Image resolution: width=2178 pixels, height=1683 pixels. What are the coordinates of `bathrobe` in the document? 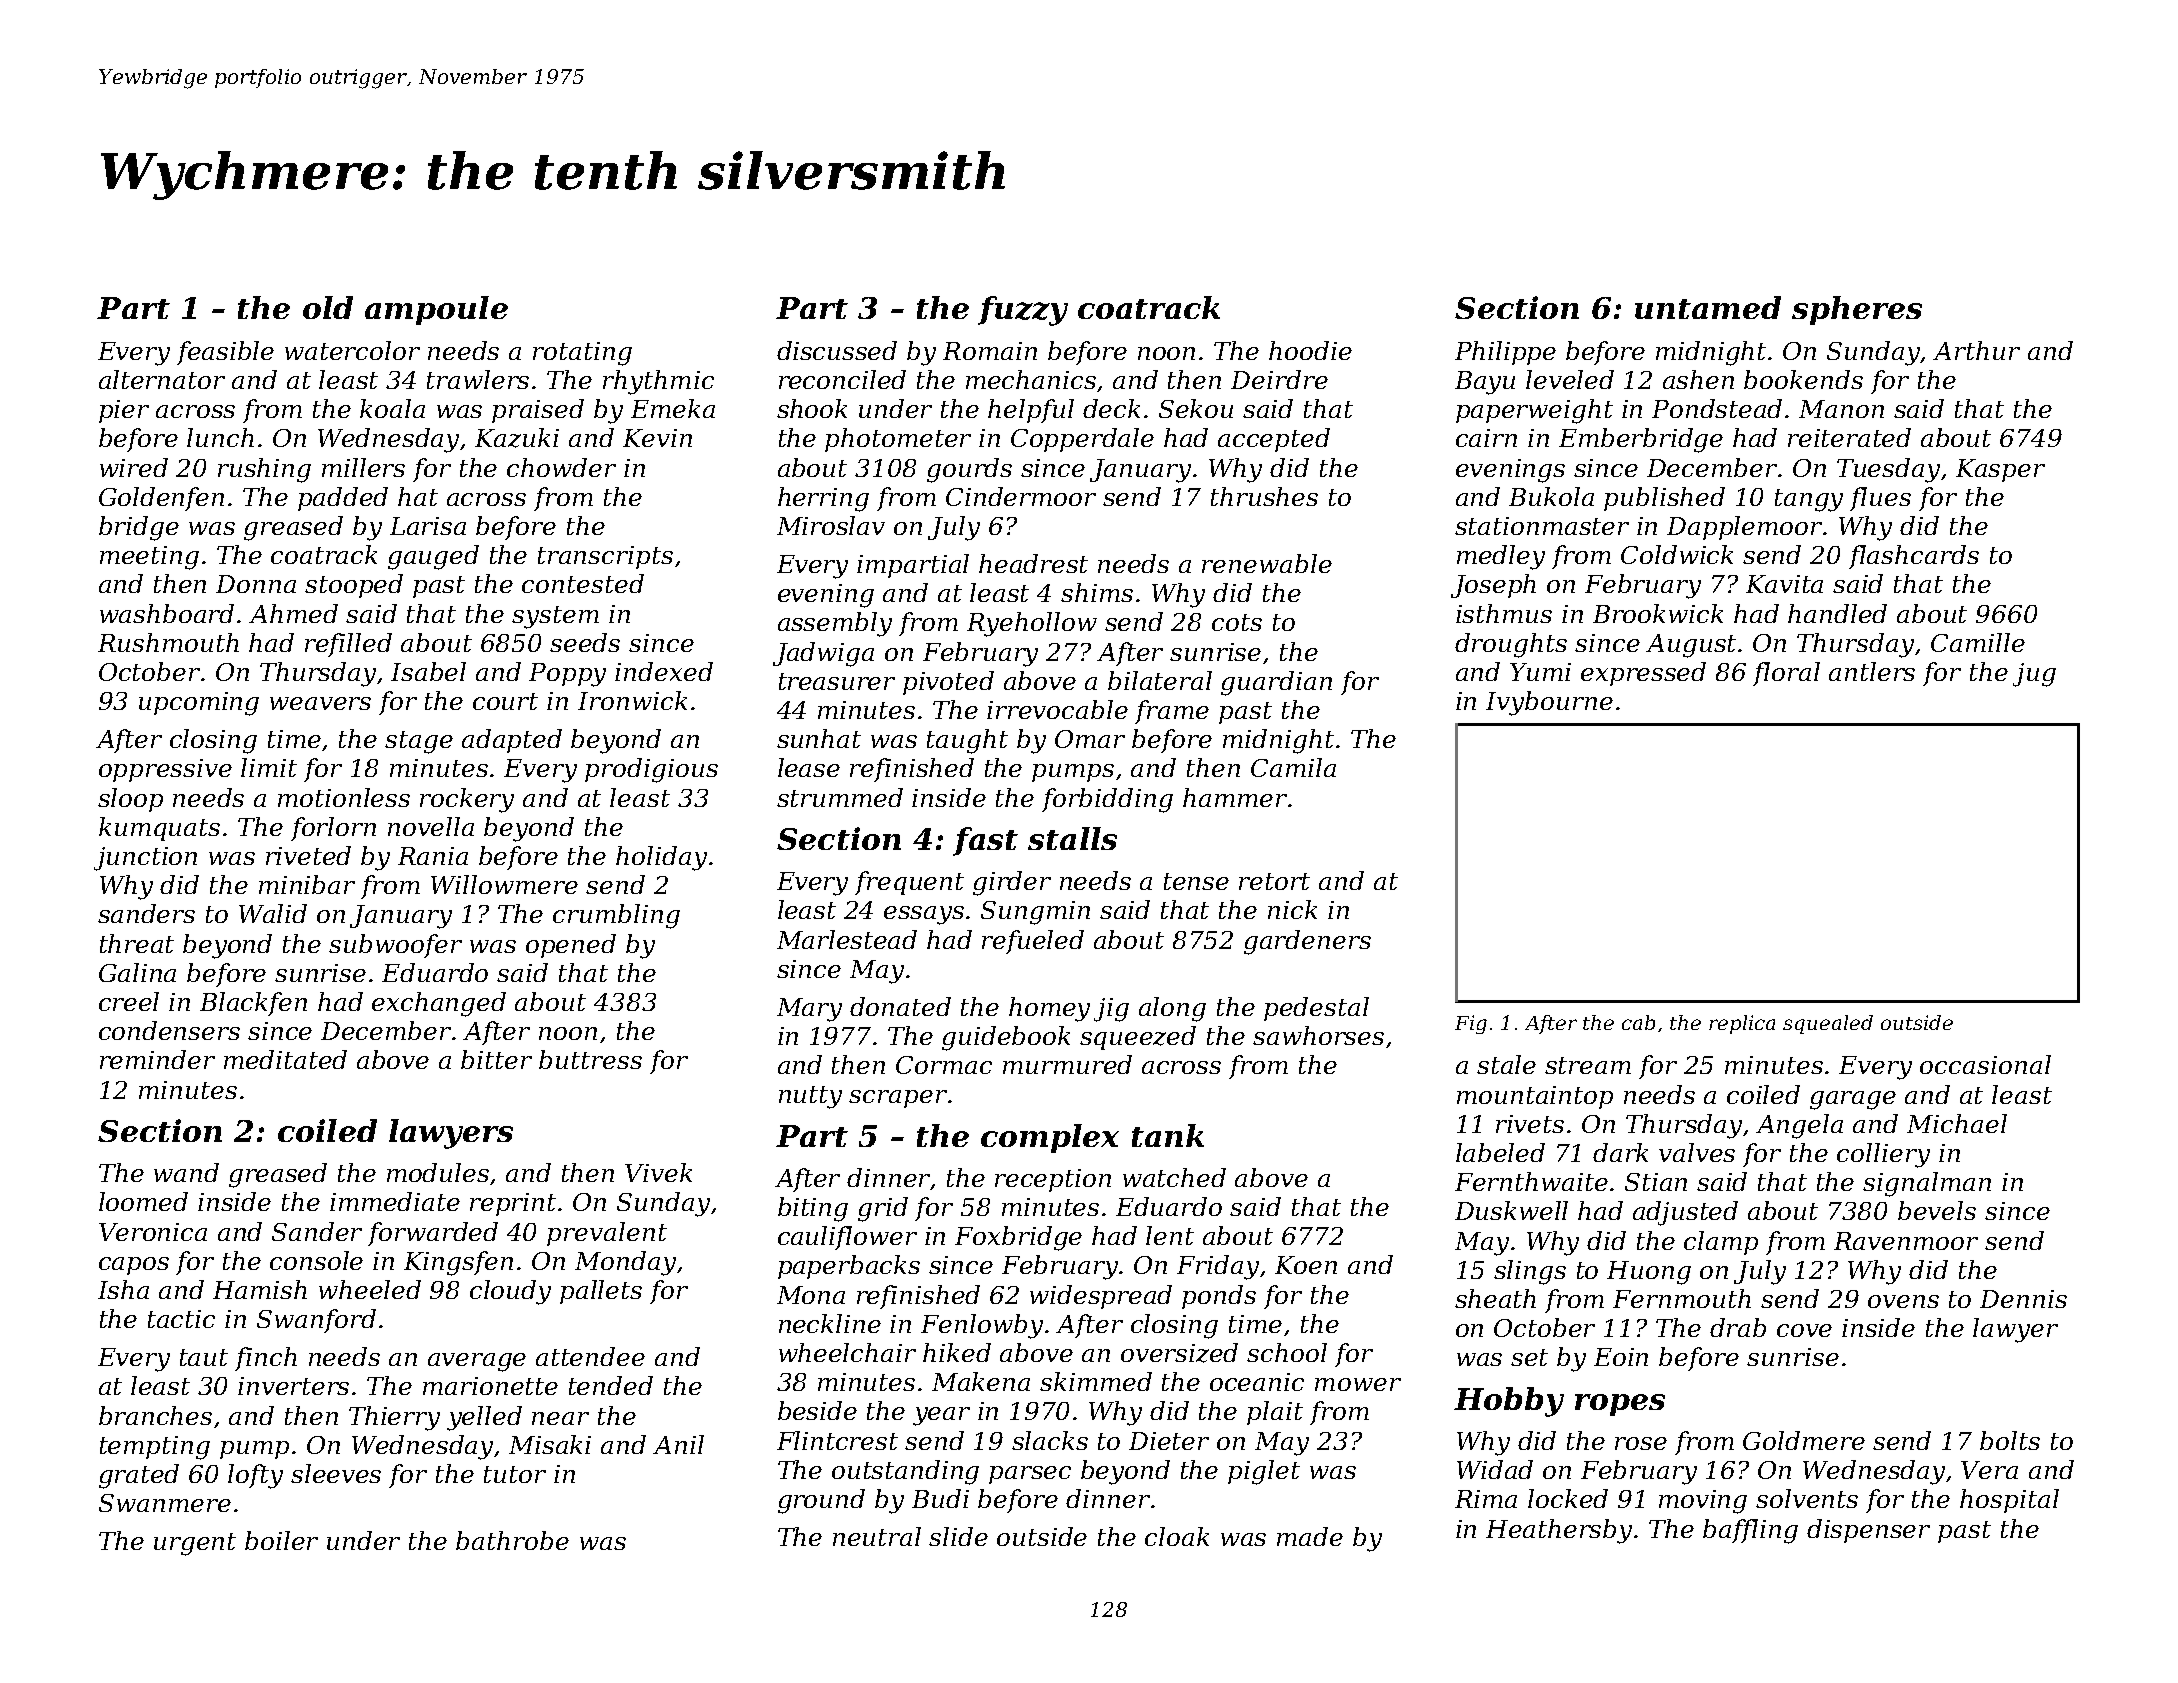 It's located at (512, 1540).
